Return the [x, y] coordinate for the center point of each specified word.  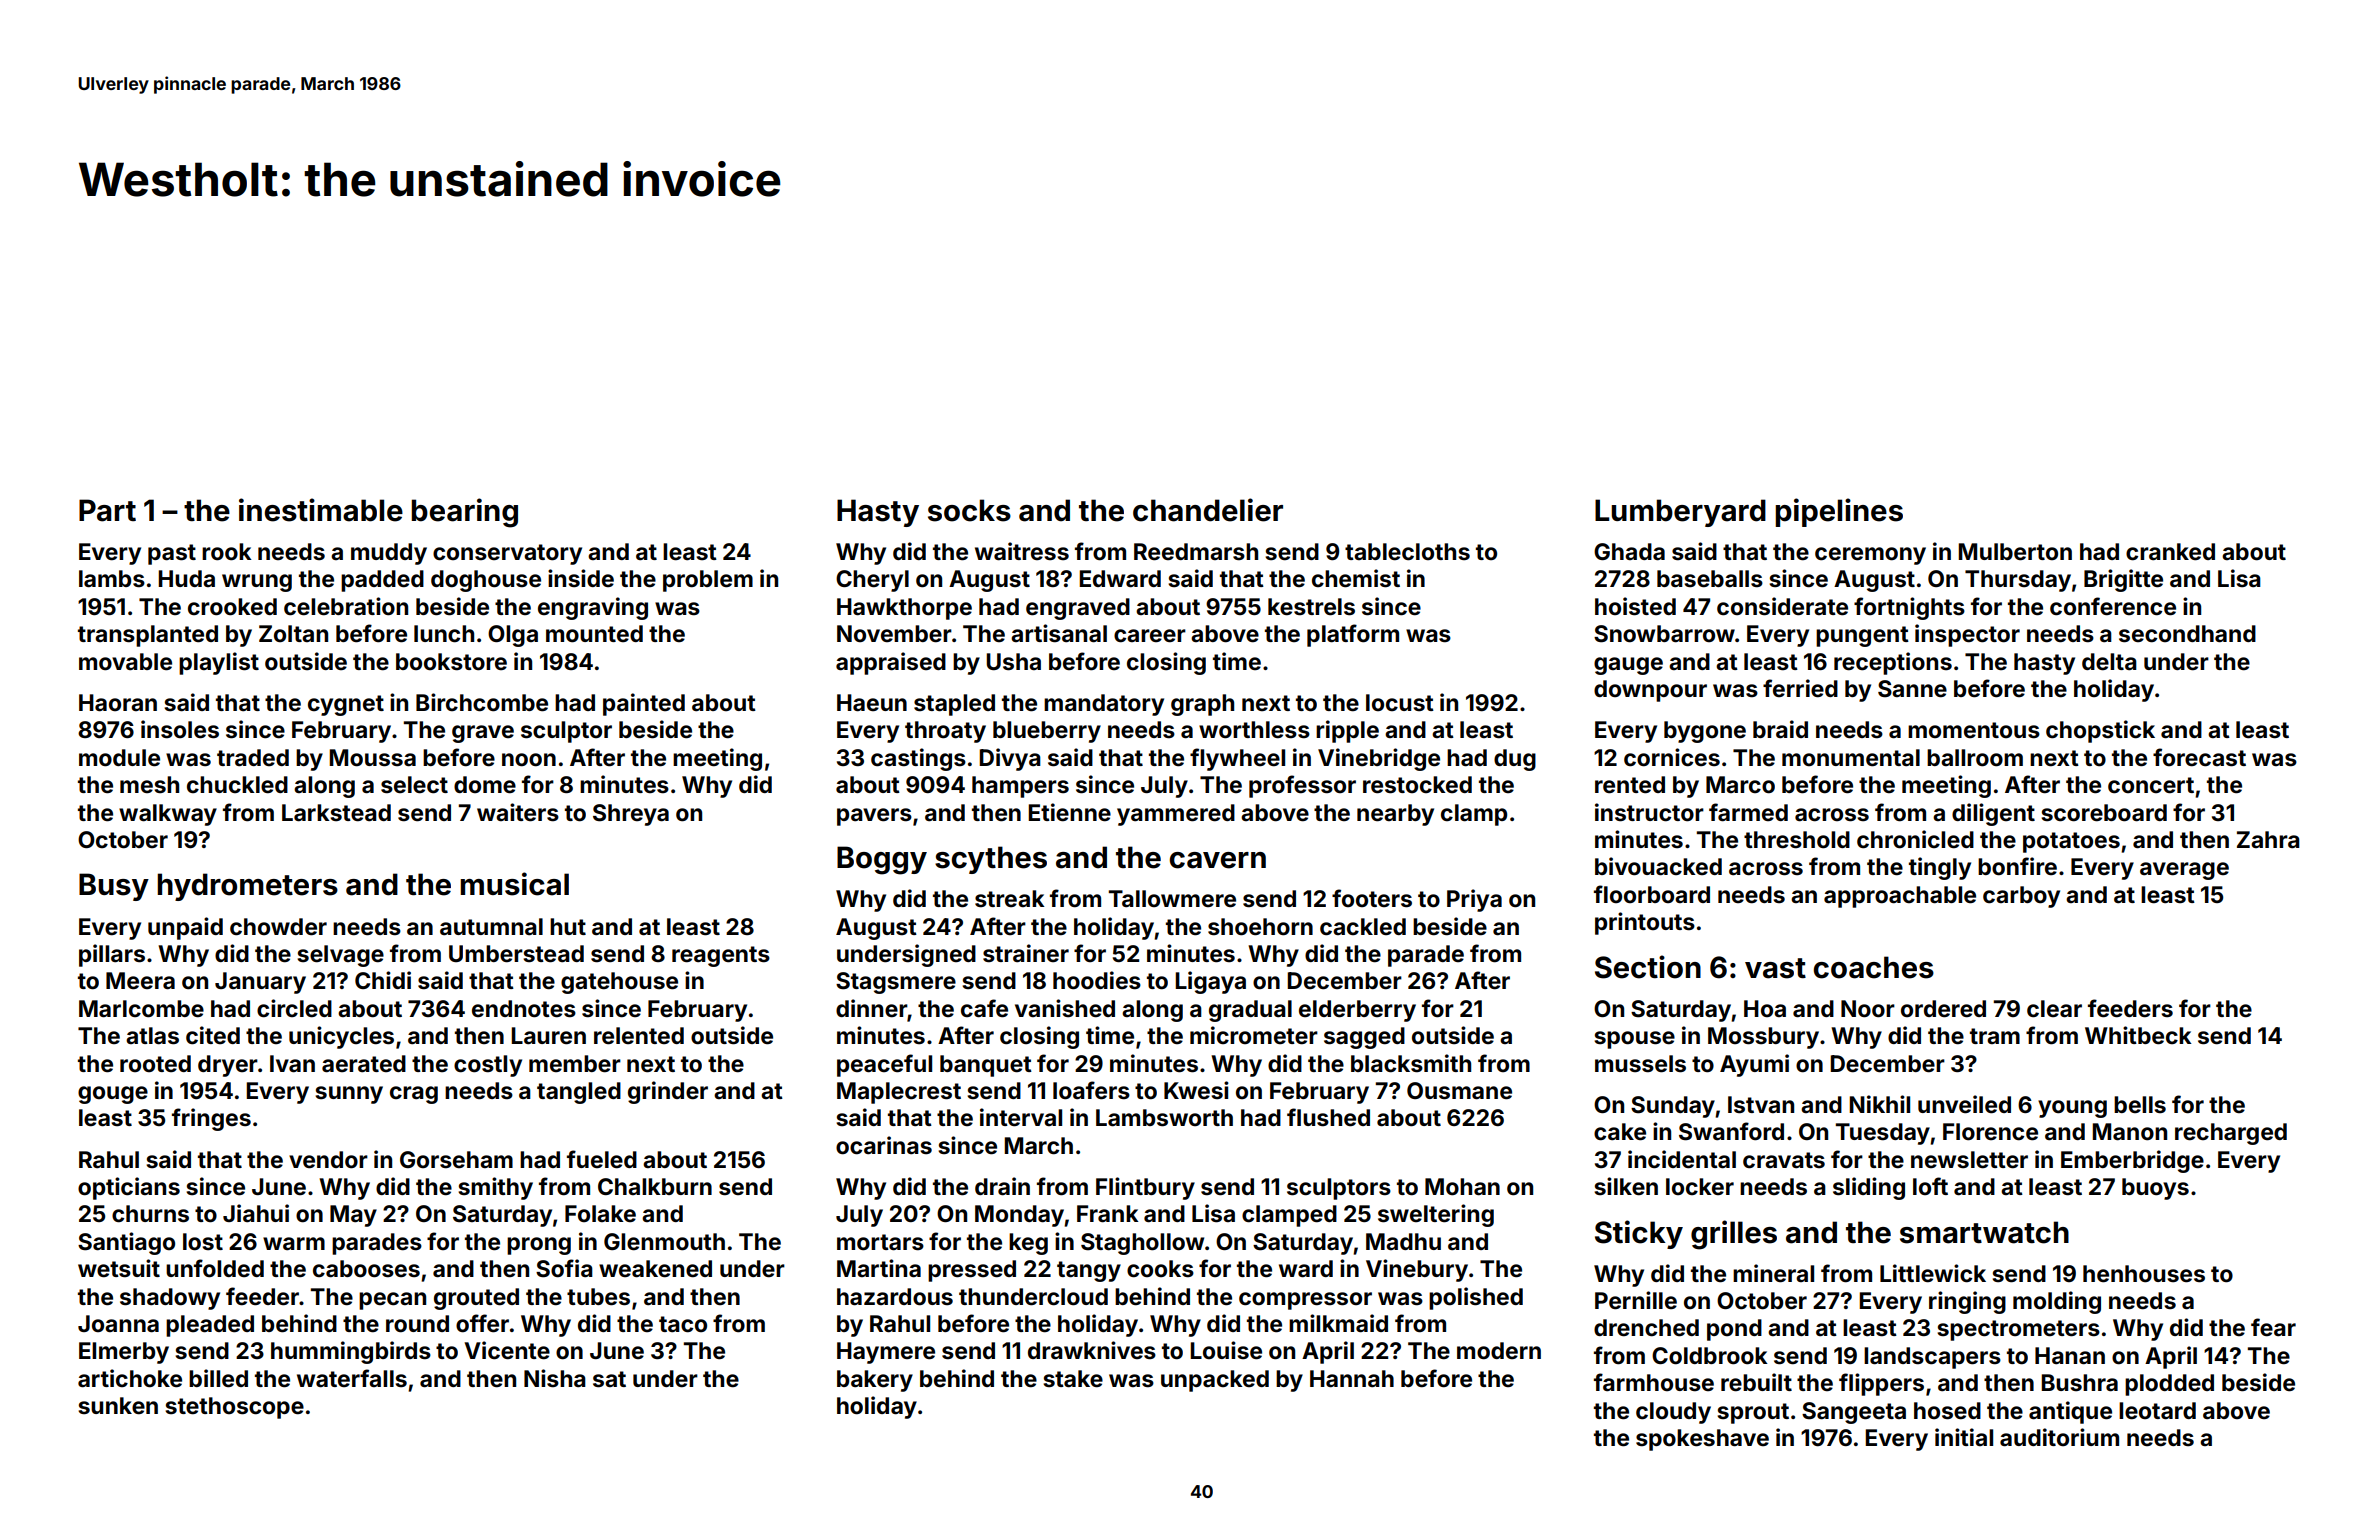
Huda [186, 578]
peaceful [884, 1065]
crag [414, 1095]
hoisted [1635, 606]
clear [2054, 1009]
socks [969, 510]
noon [529, 760]
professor [1302, 786]
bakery [875, 1381]
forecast [2199, 757]
